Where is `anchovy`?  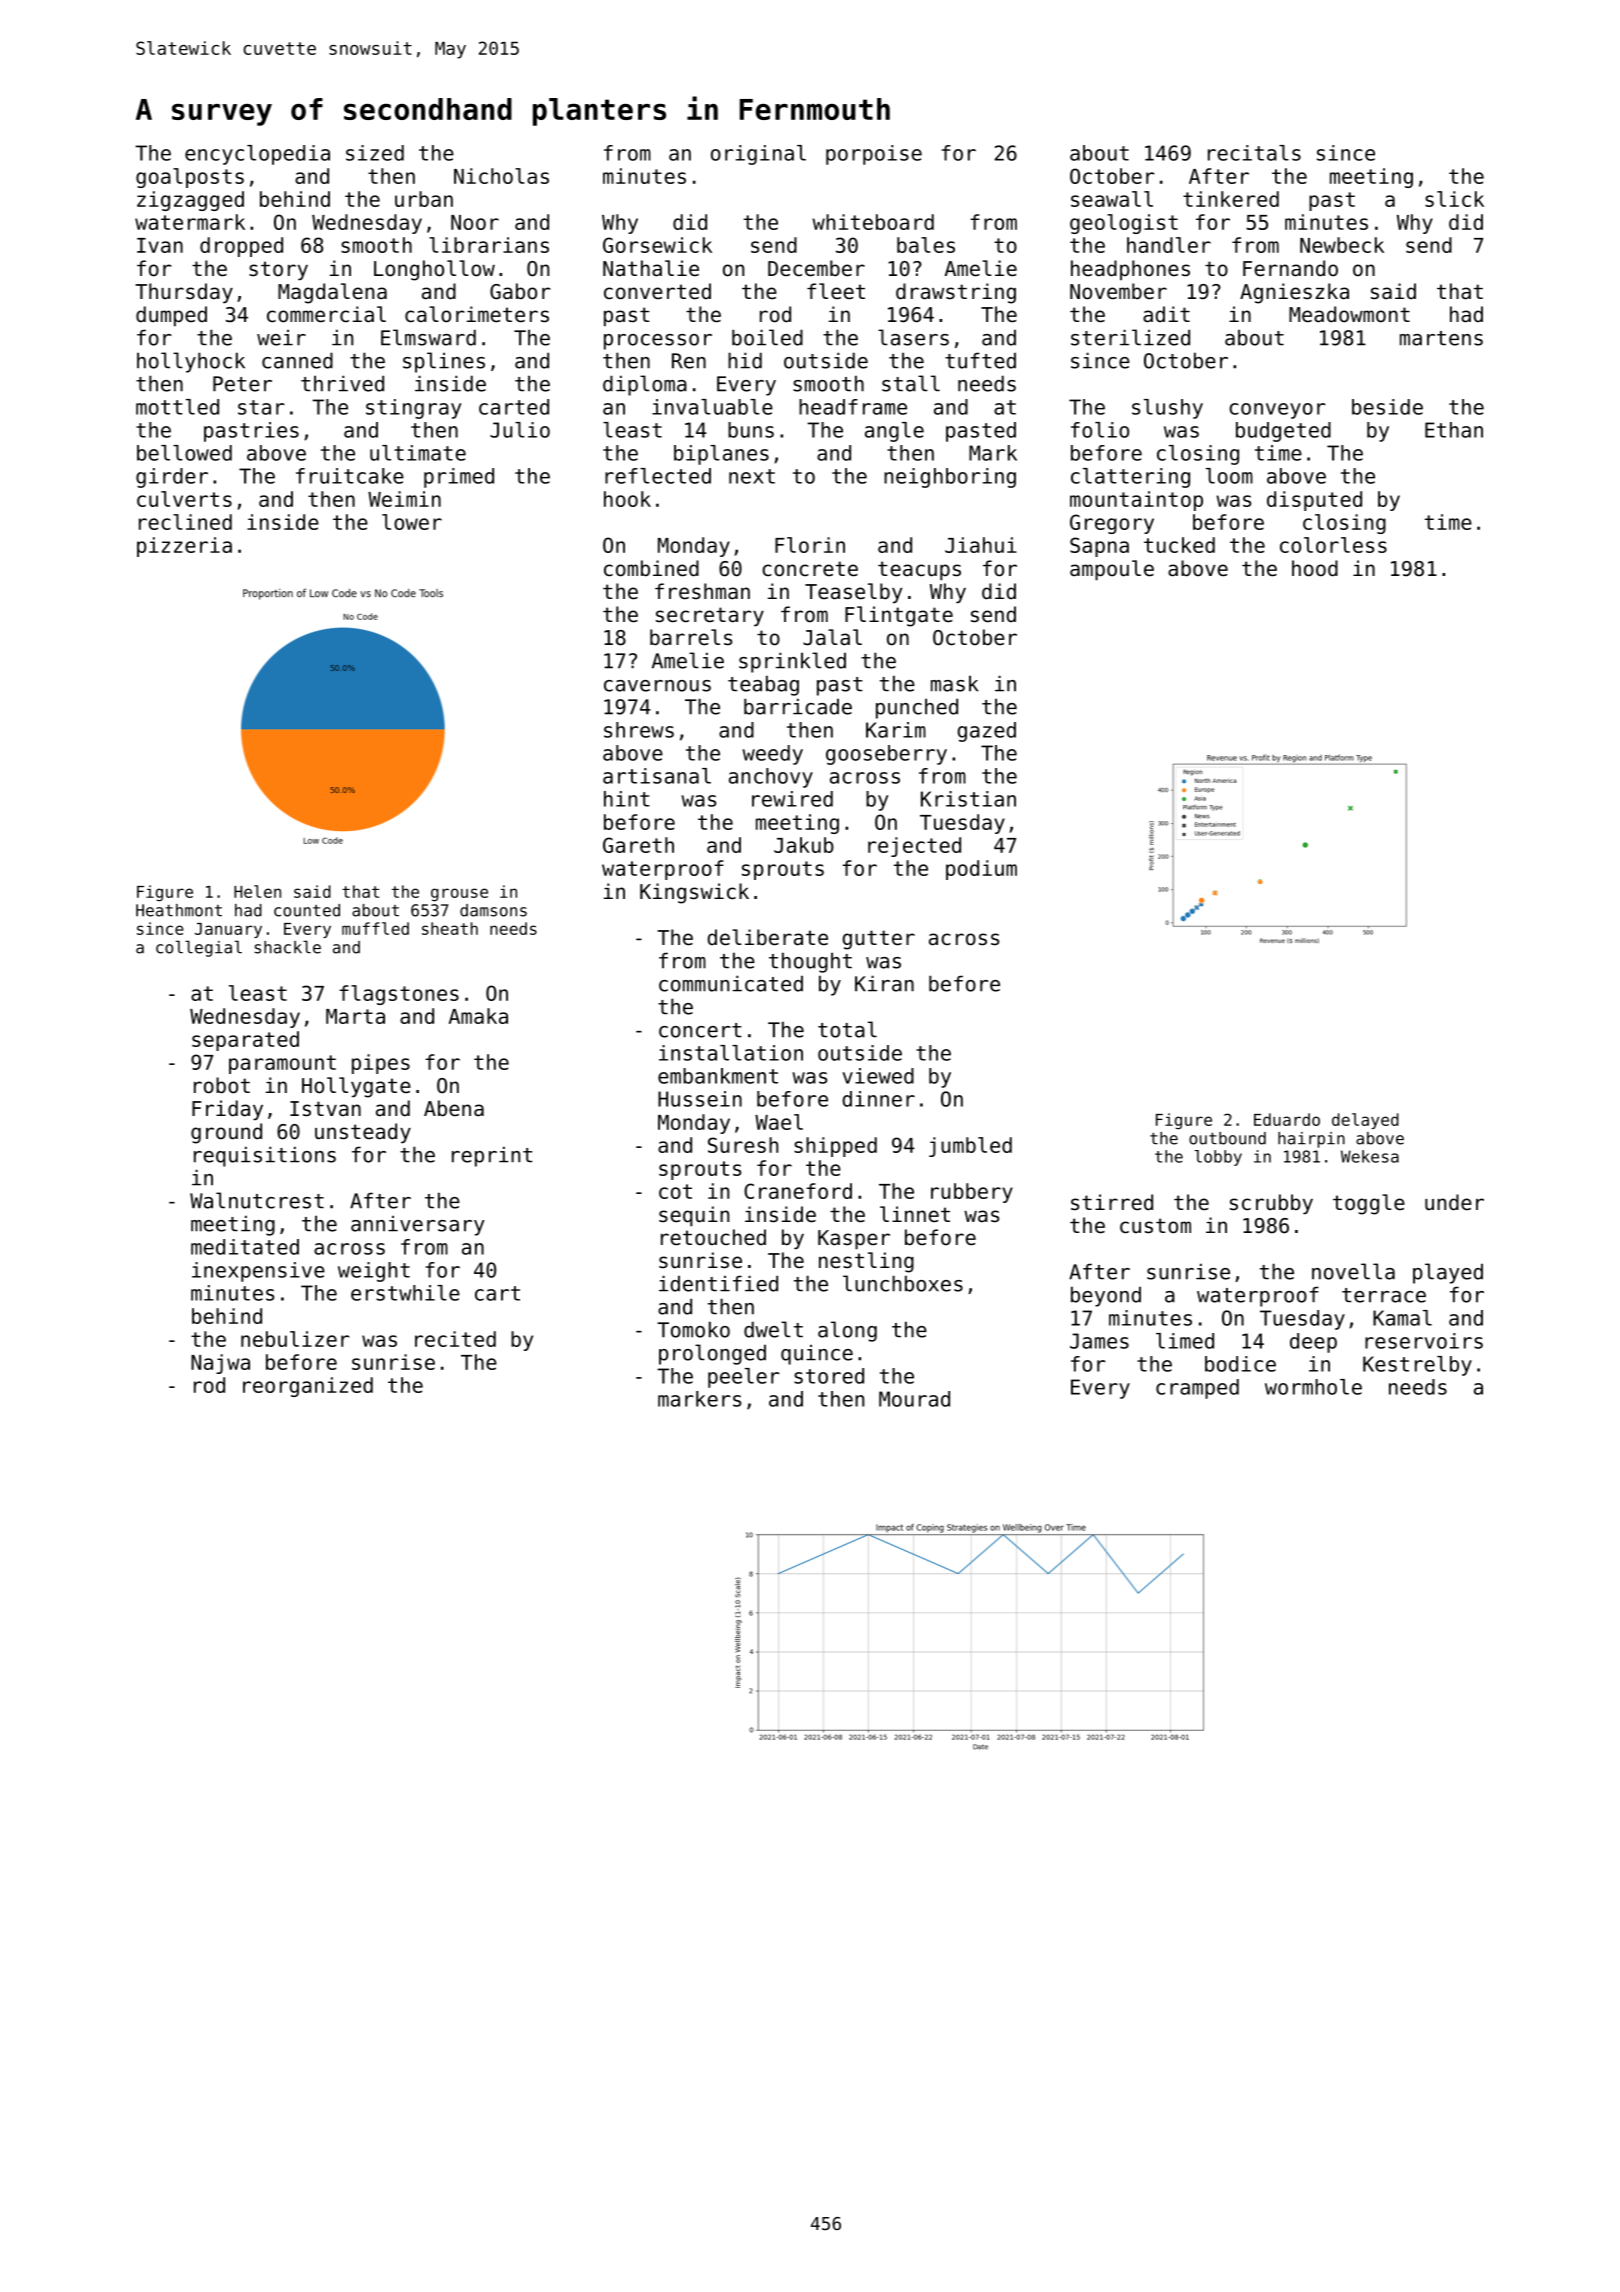 anchovy is located at coordinates (771, 778).
